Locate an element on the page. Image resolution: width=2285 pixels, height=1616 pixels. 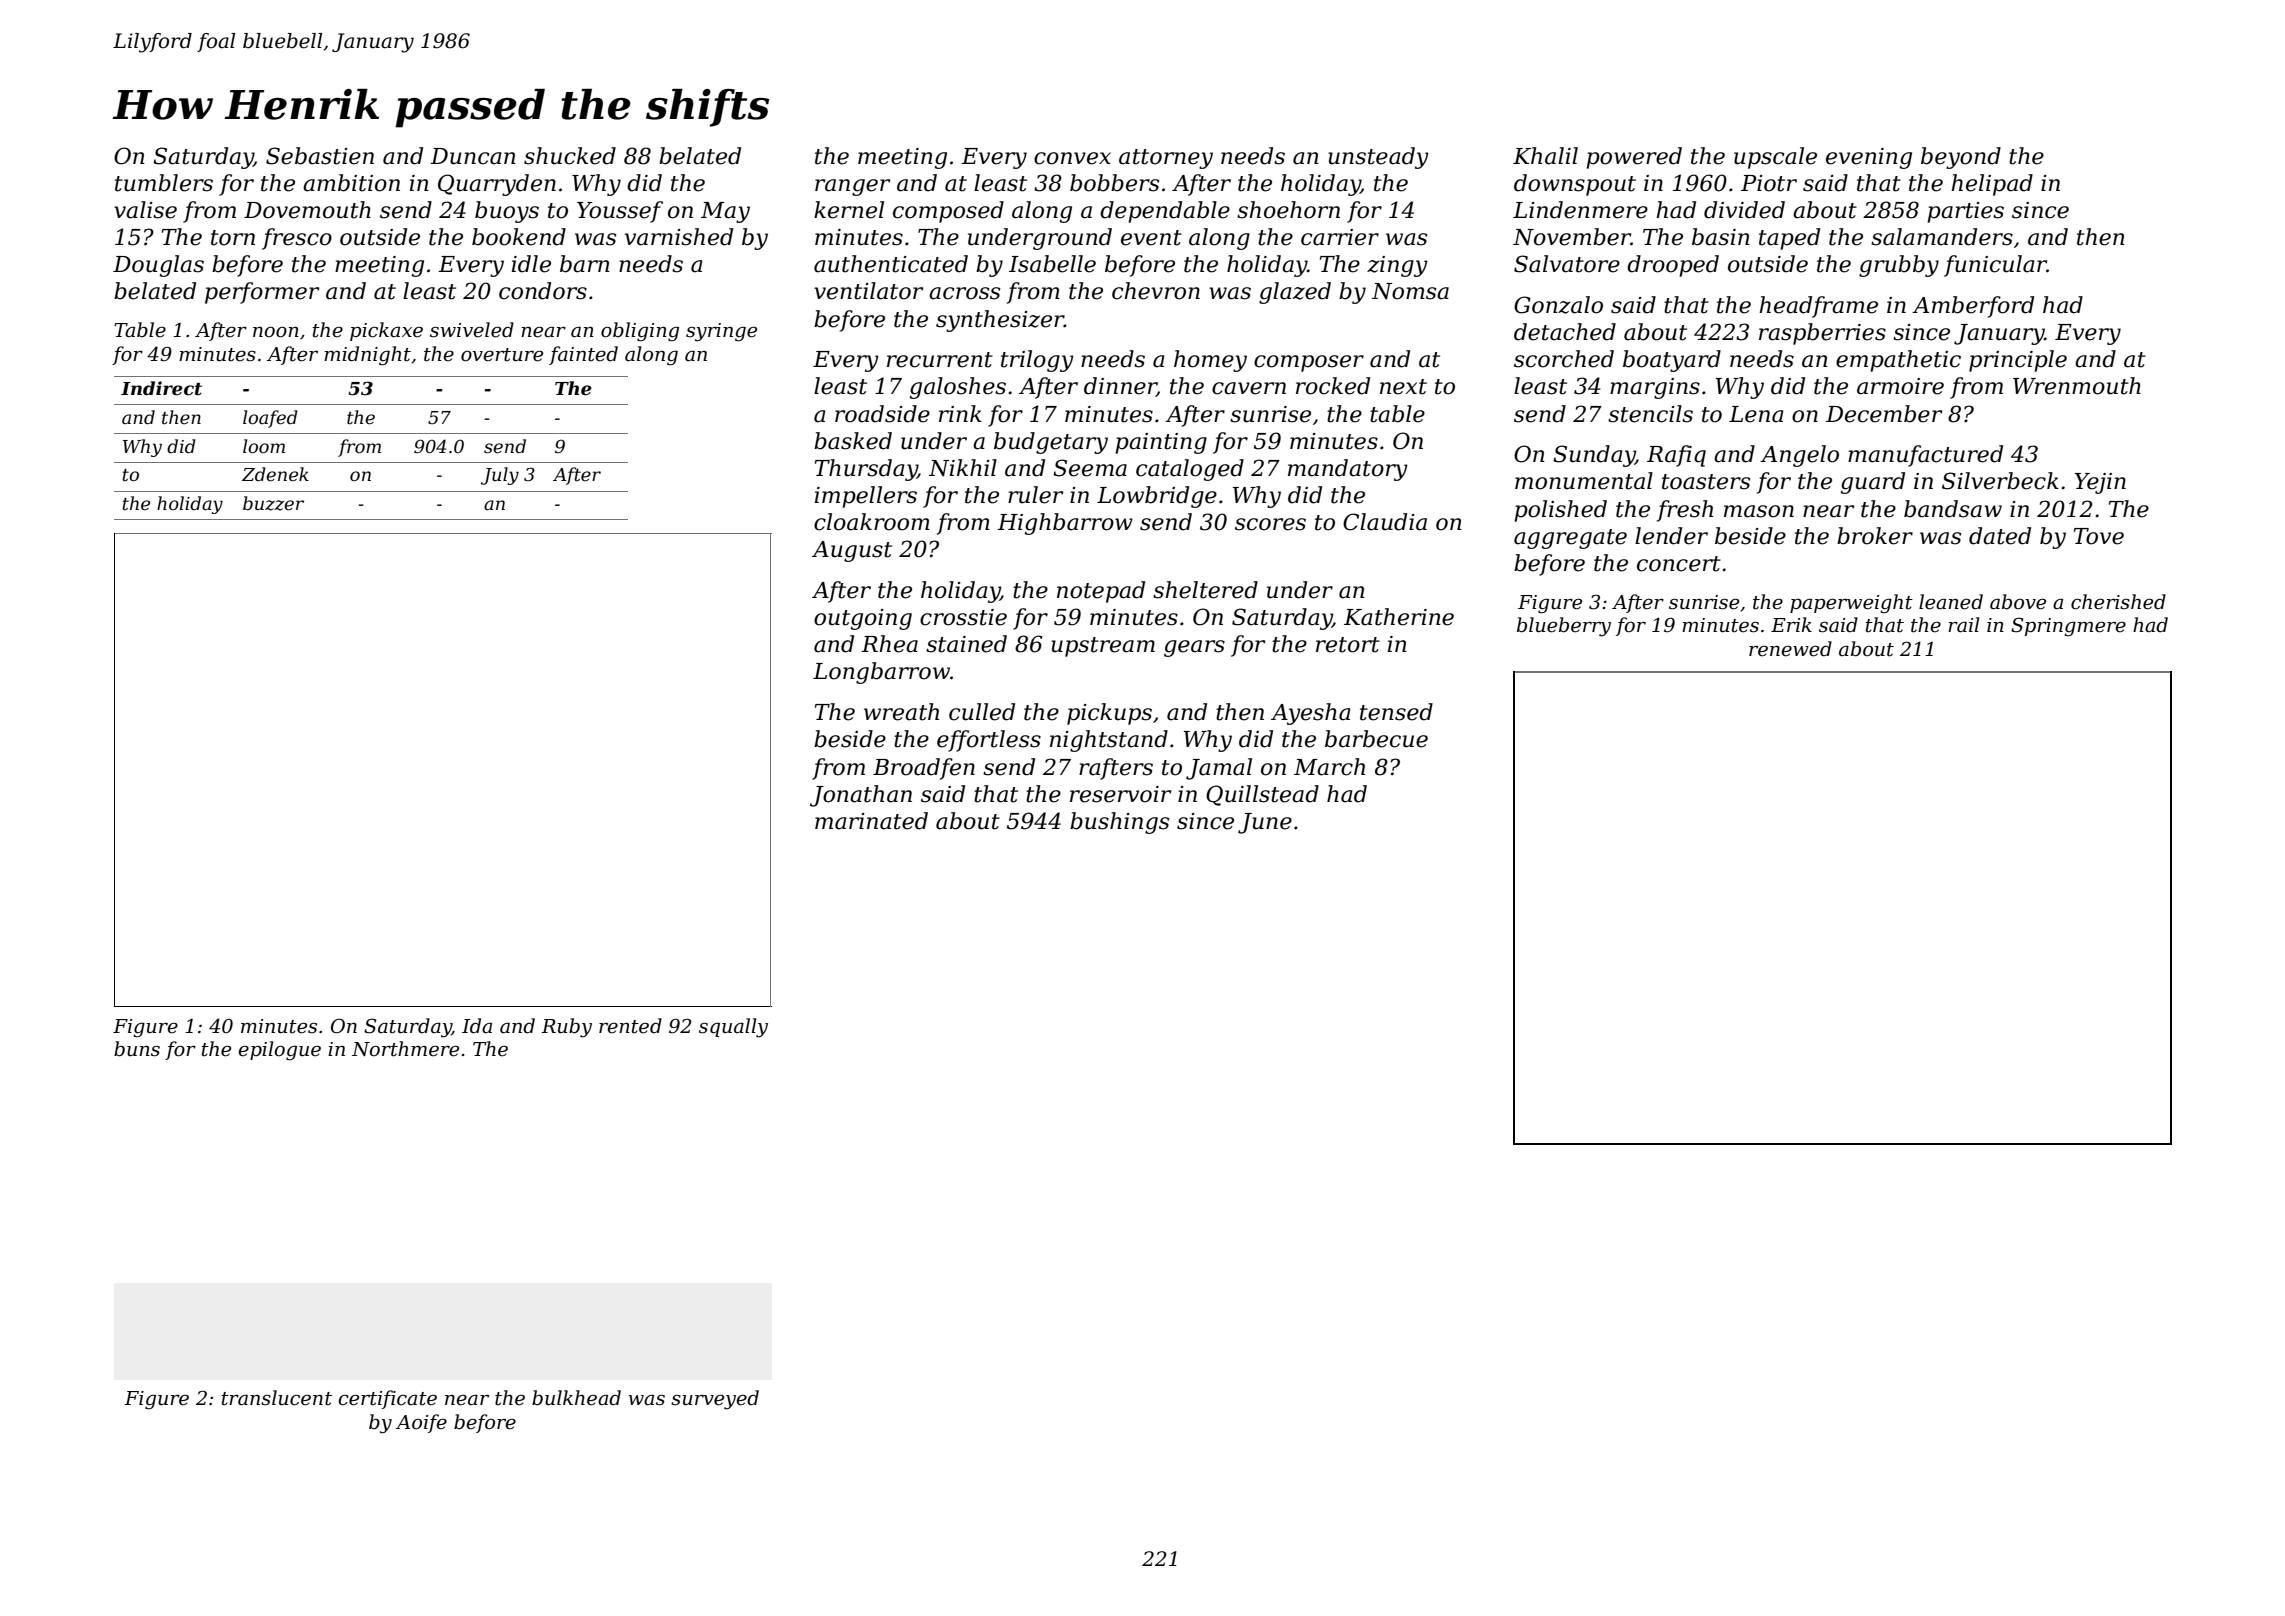
June is located at coordinates (1265, 823).
